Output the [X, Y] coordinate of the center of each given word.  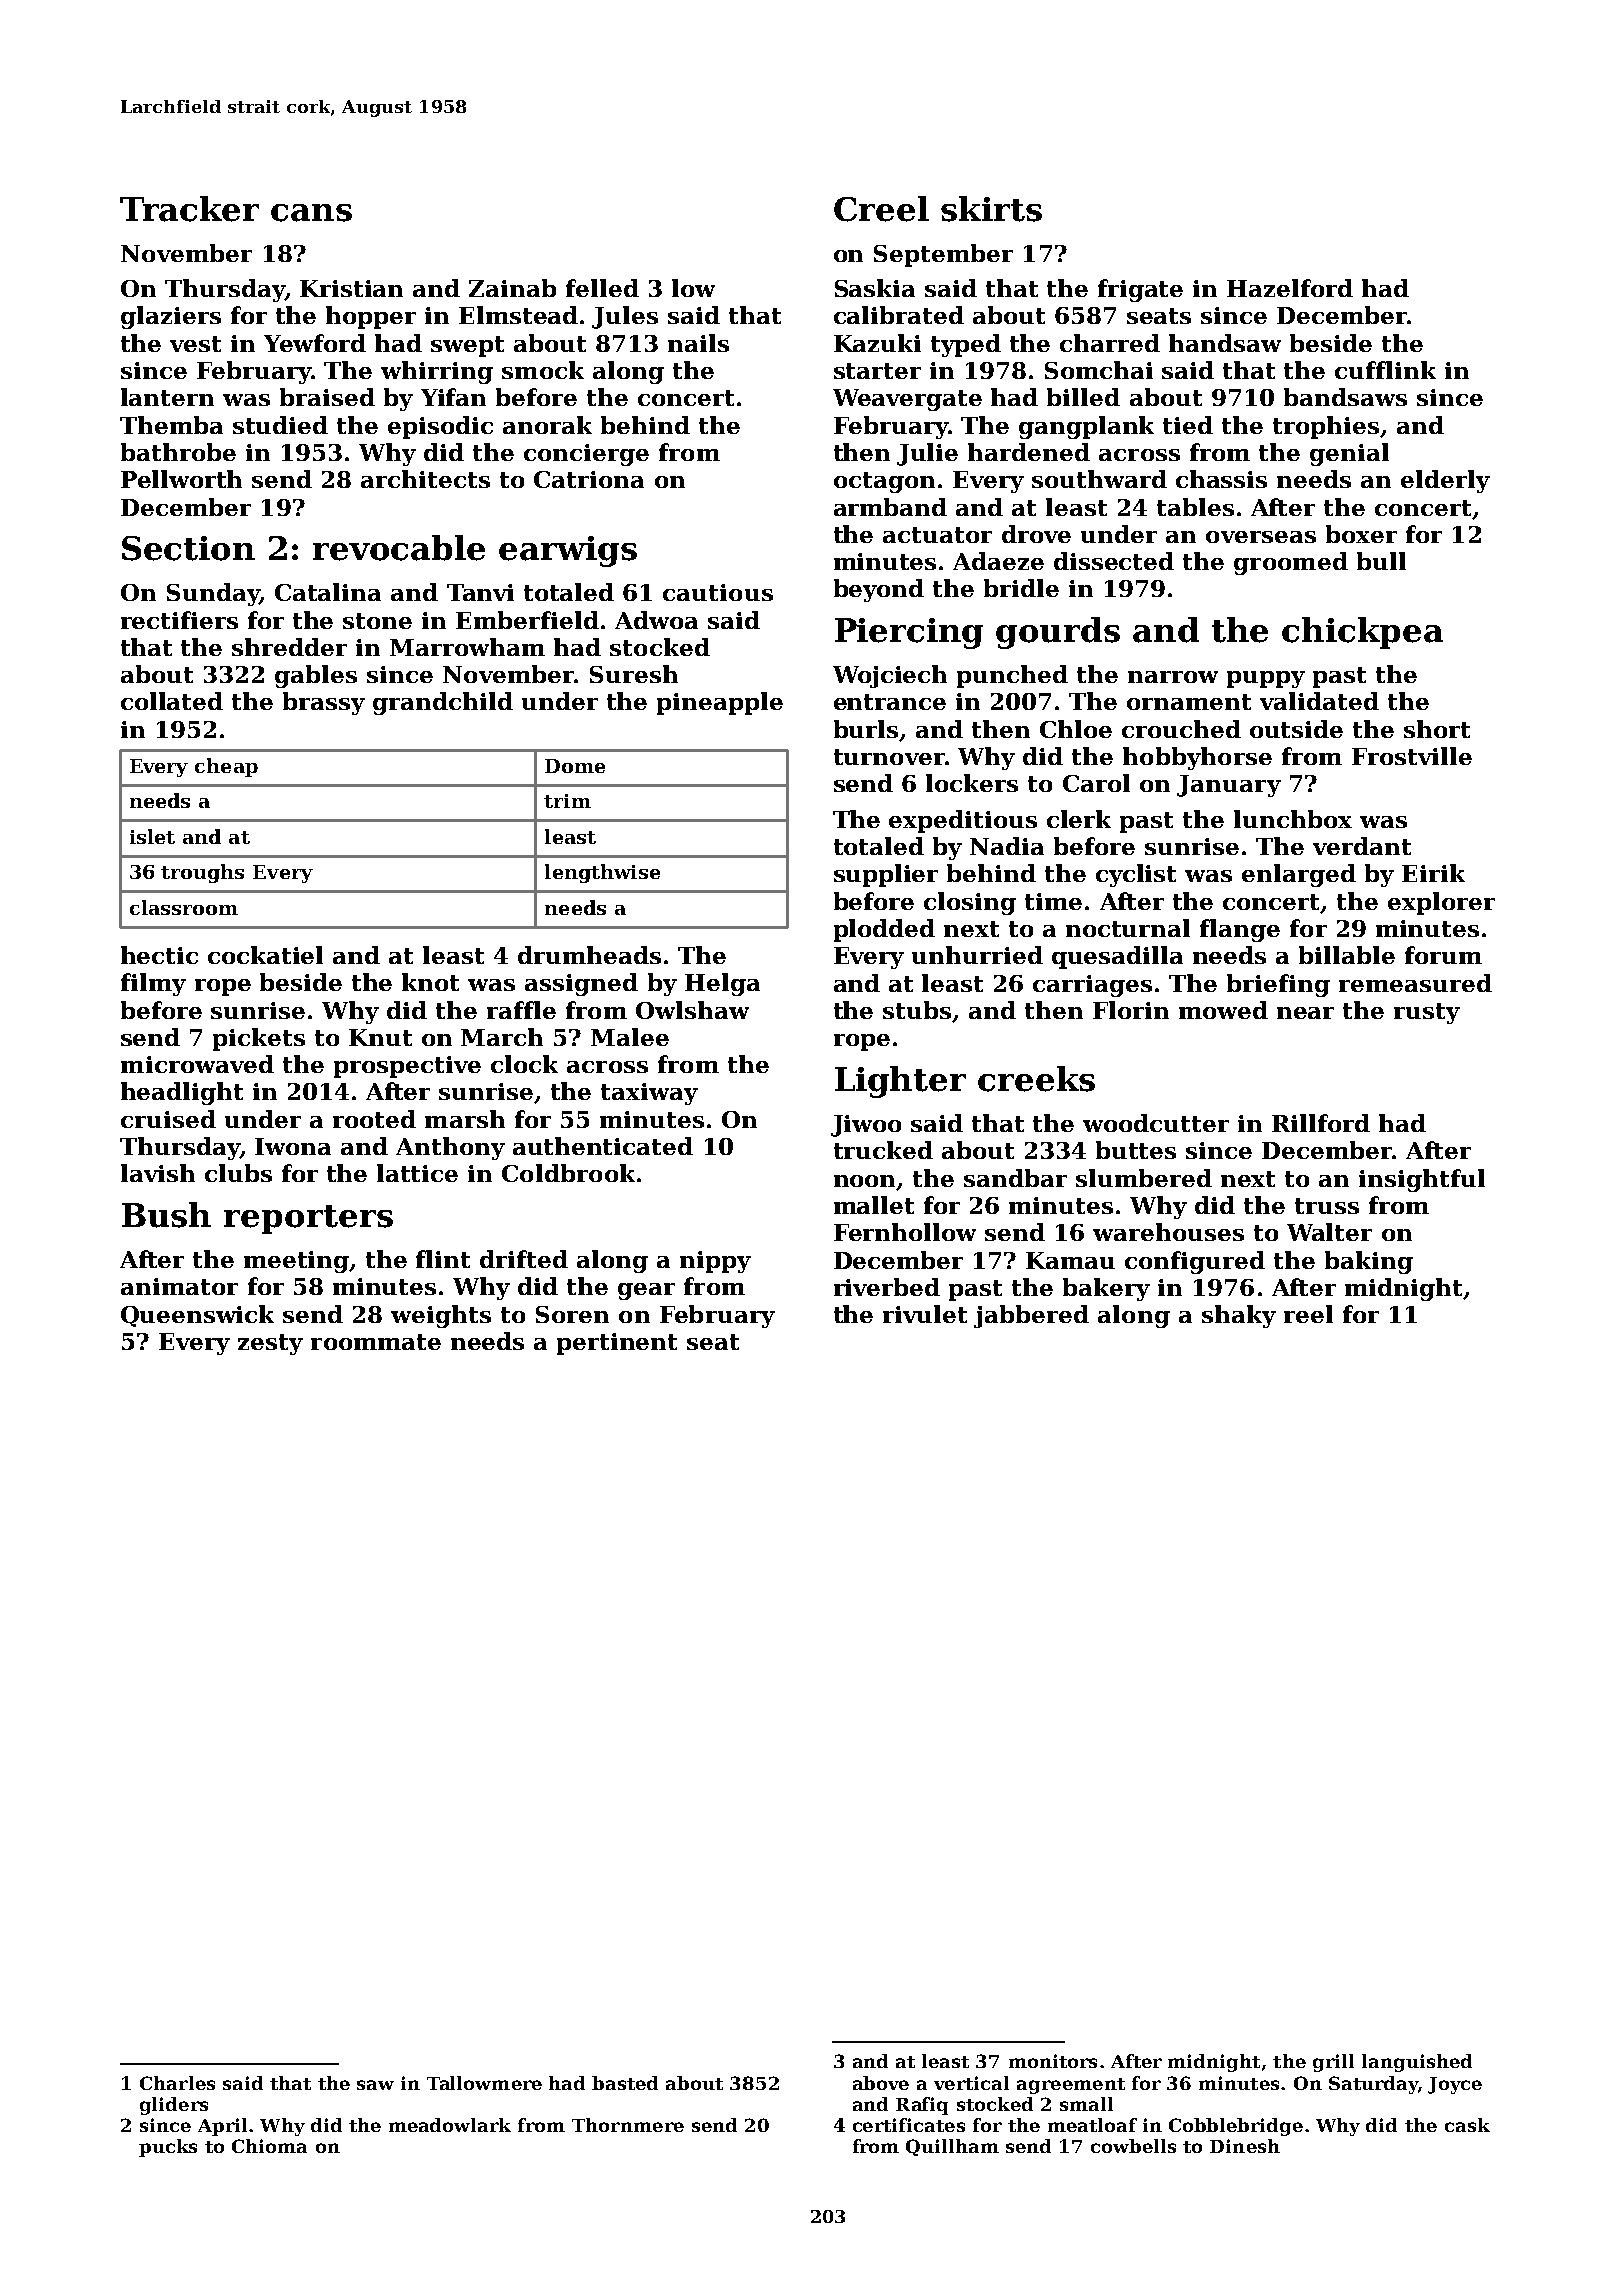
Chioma [269, 2146]
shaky [1239, 1316]
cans [311, 213]
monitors [1053, 2061]
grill [1333, 2063]
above [881, 2083]
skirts [991, 209]
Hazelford [1290, 288]
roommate [376, 1342]
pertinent [617, 1344]
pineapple [720, 703]
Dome [575, 766]
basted [625, 2083]
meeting [297, 1262]
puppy [1266, 679]
